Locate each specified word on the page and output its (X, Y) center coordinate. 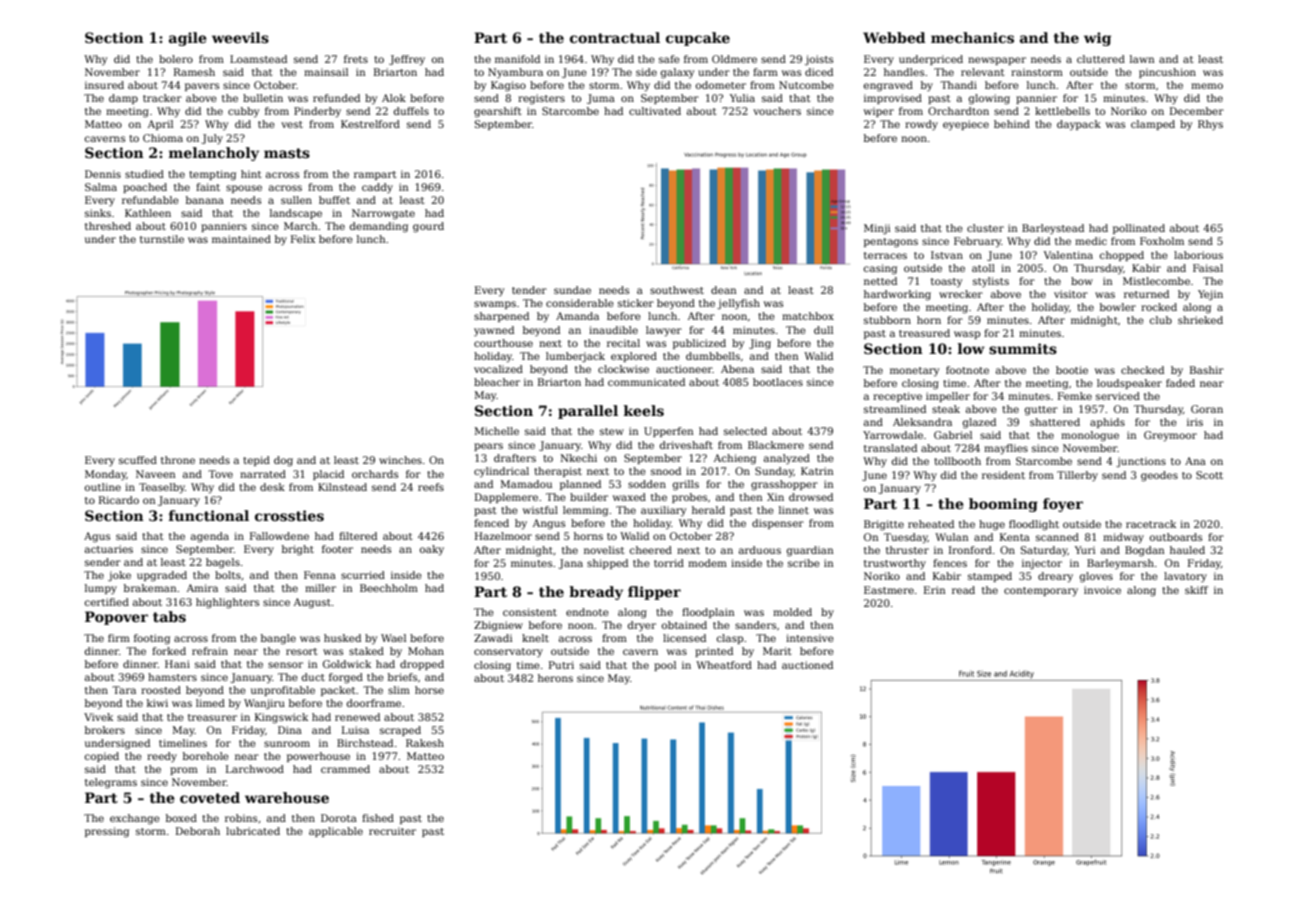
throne (178, 460)
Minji (877, 229)
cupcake (698, 39)
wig (1097, 39)
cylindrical (501, 472)
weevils (240, 37)
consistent (530, 612)
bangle (278, 639)
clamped (1153, 125)
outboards (1176, 537)
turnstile (162, 239)
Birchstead (365, 743)
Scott (1209, 475)
